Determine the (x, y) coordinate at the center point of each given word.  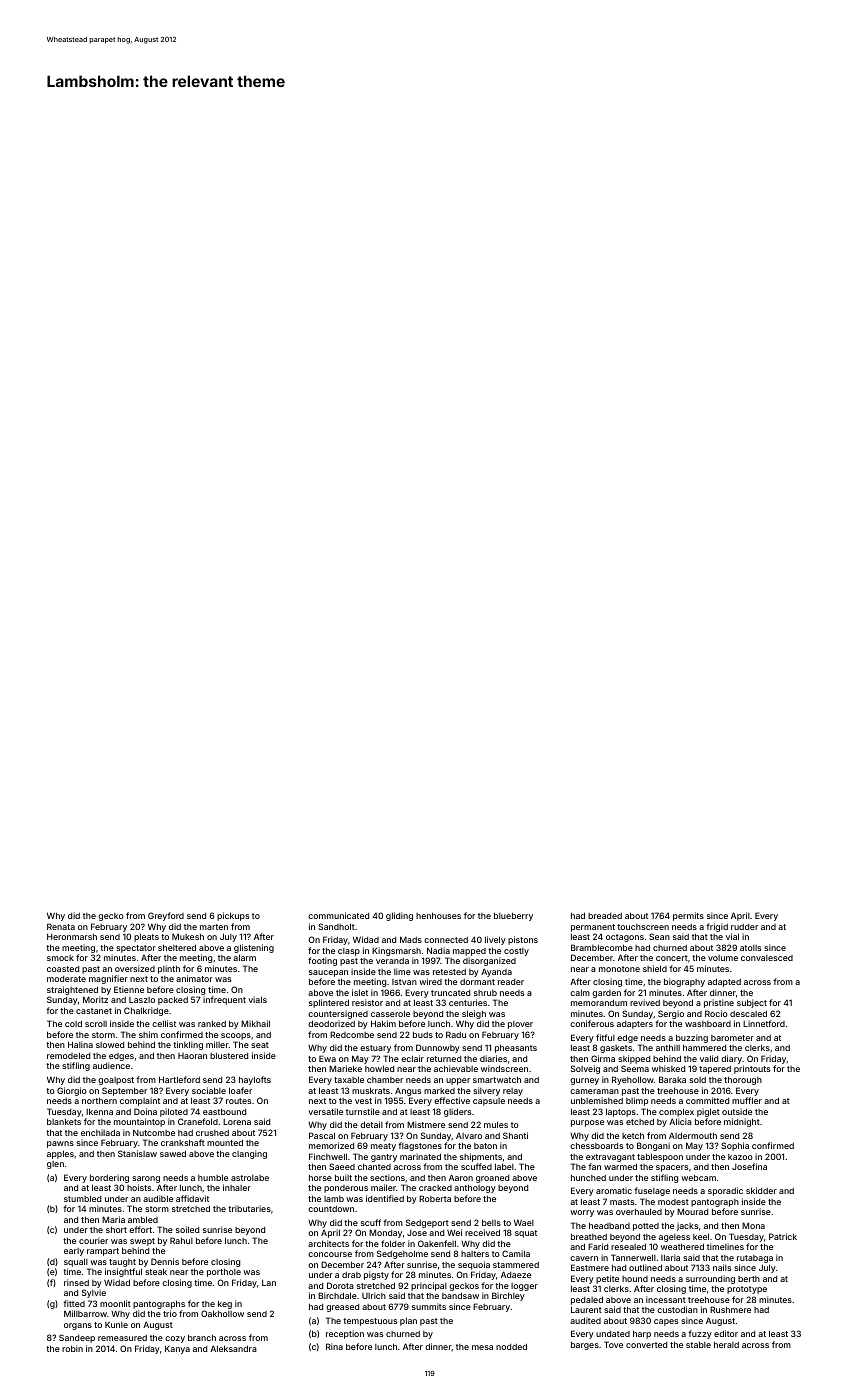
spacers (672, 1168)
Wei (454, 1232)
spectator (136, 949)
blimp (637, 1101)
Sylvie (94, 1293)
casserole (390, 1013)
